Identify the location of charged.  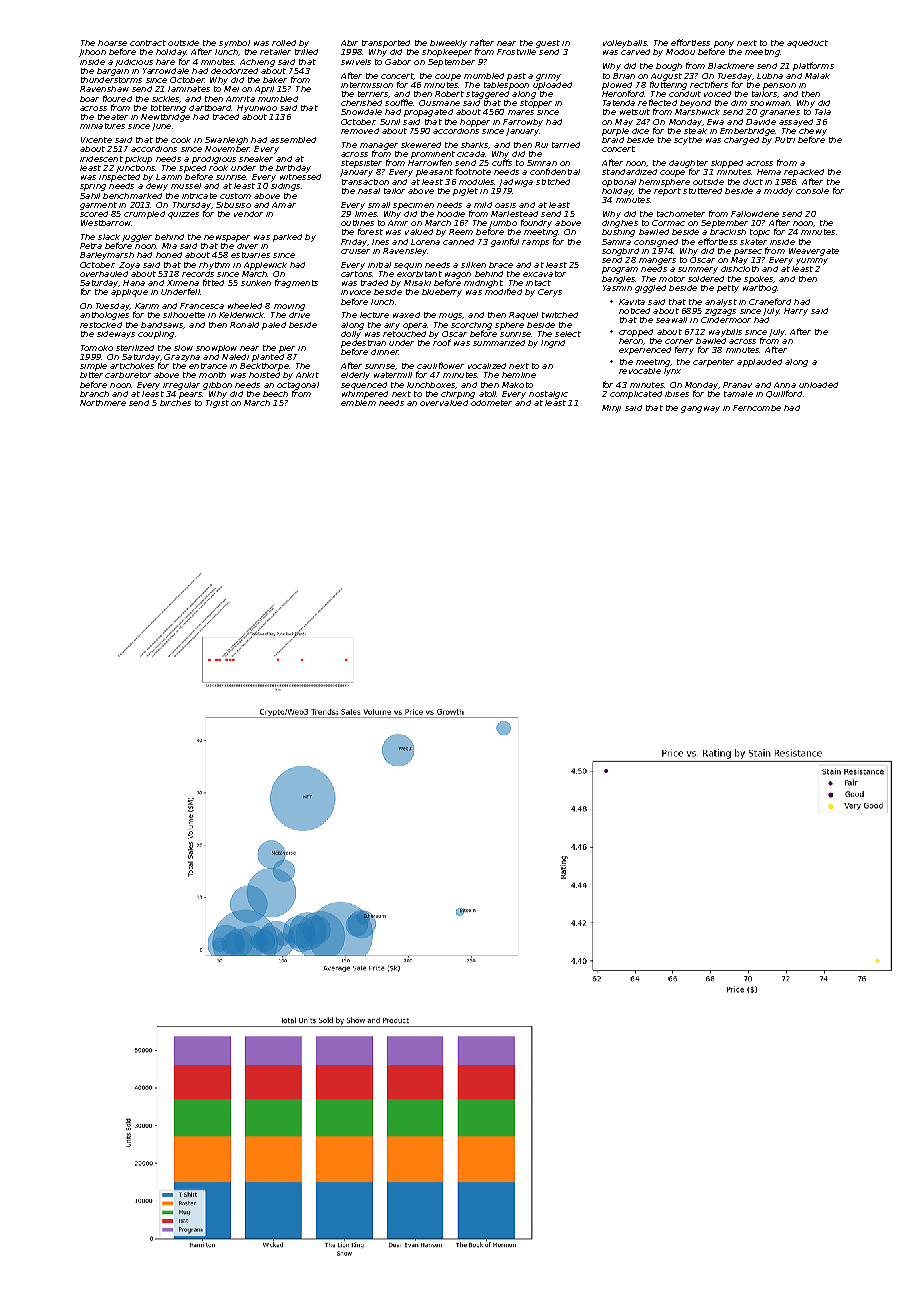
(741, 141).
